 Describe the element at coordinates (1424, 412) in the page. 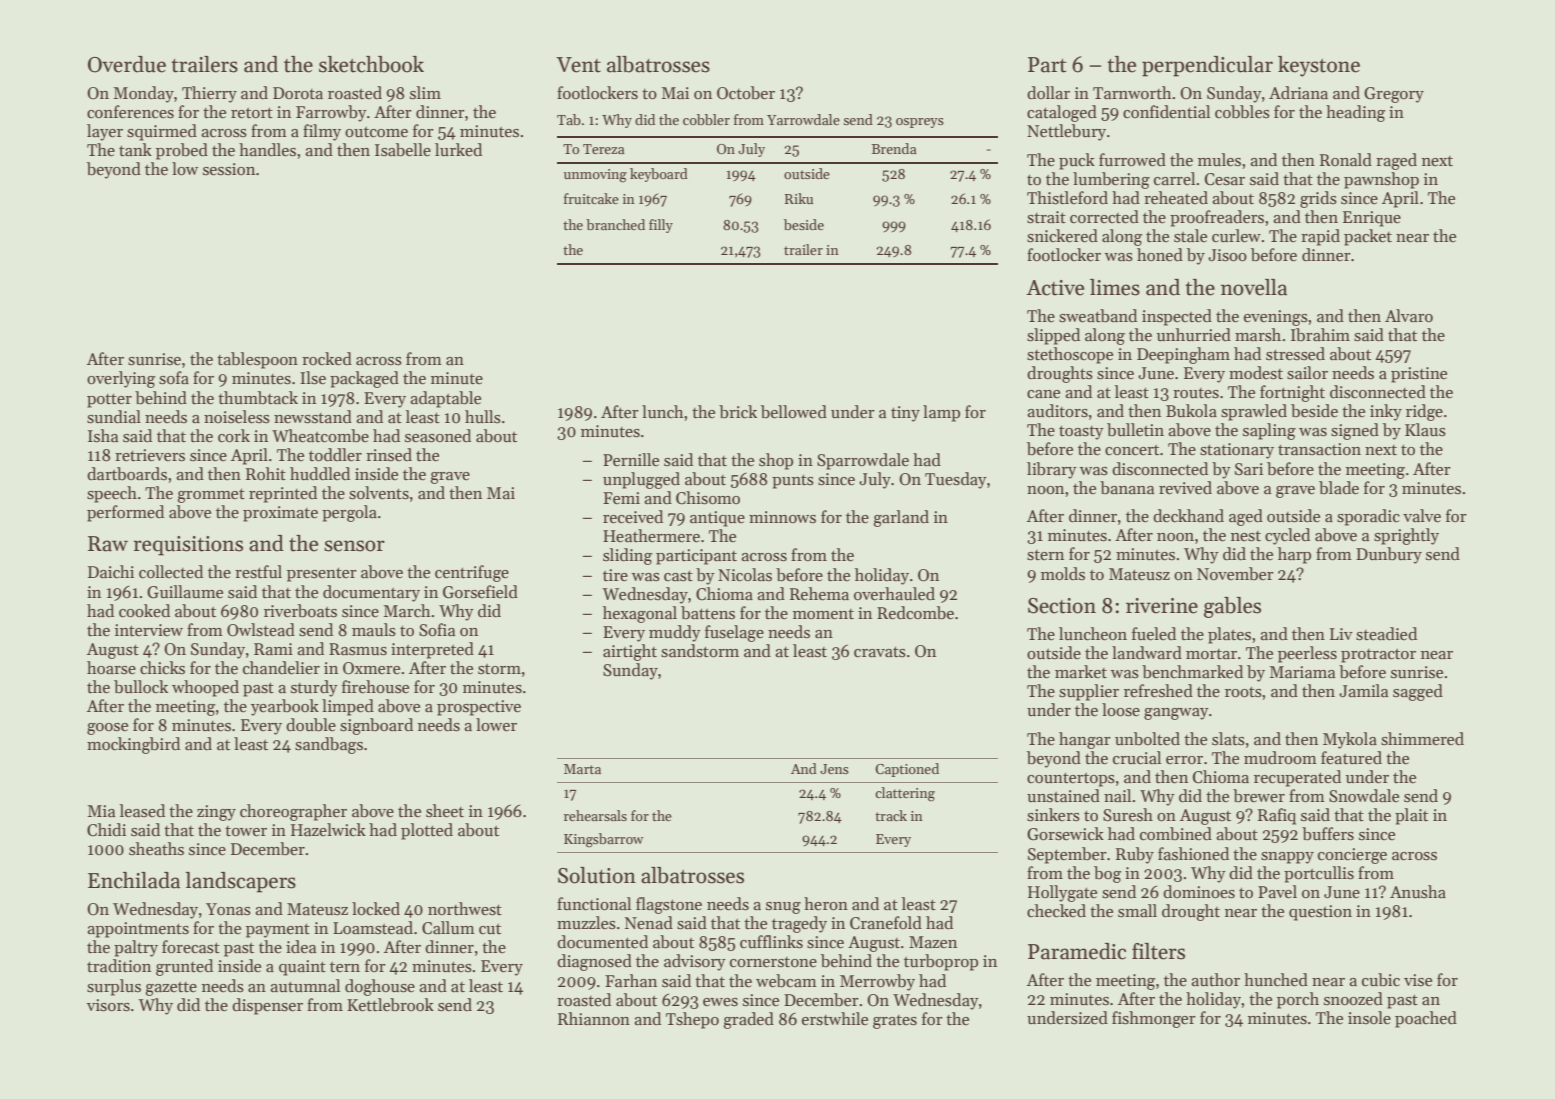

I see `ridge` at that location.
